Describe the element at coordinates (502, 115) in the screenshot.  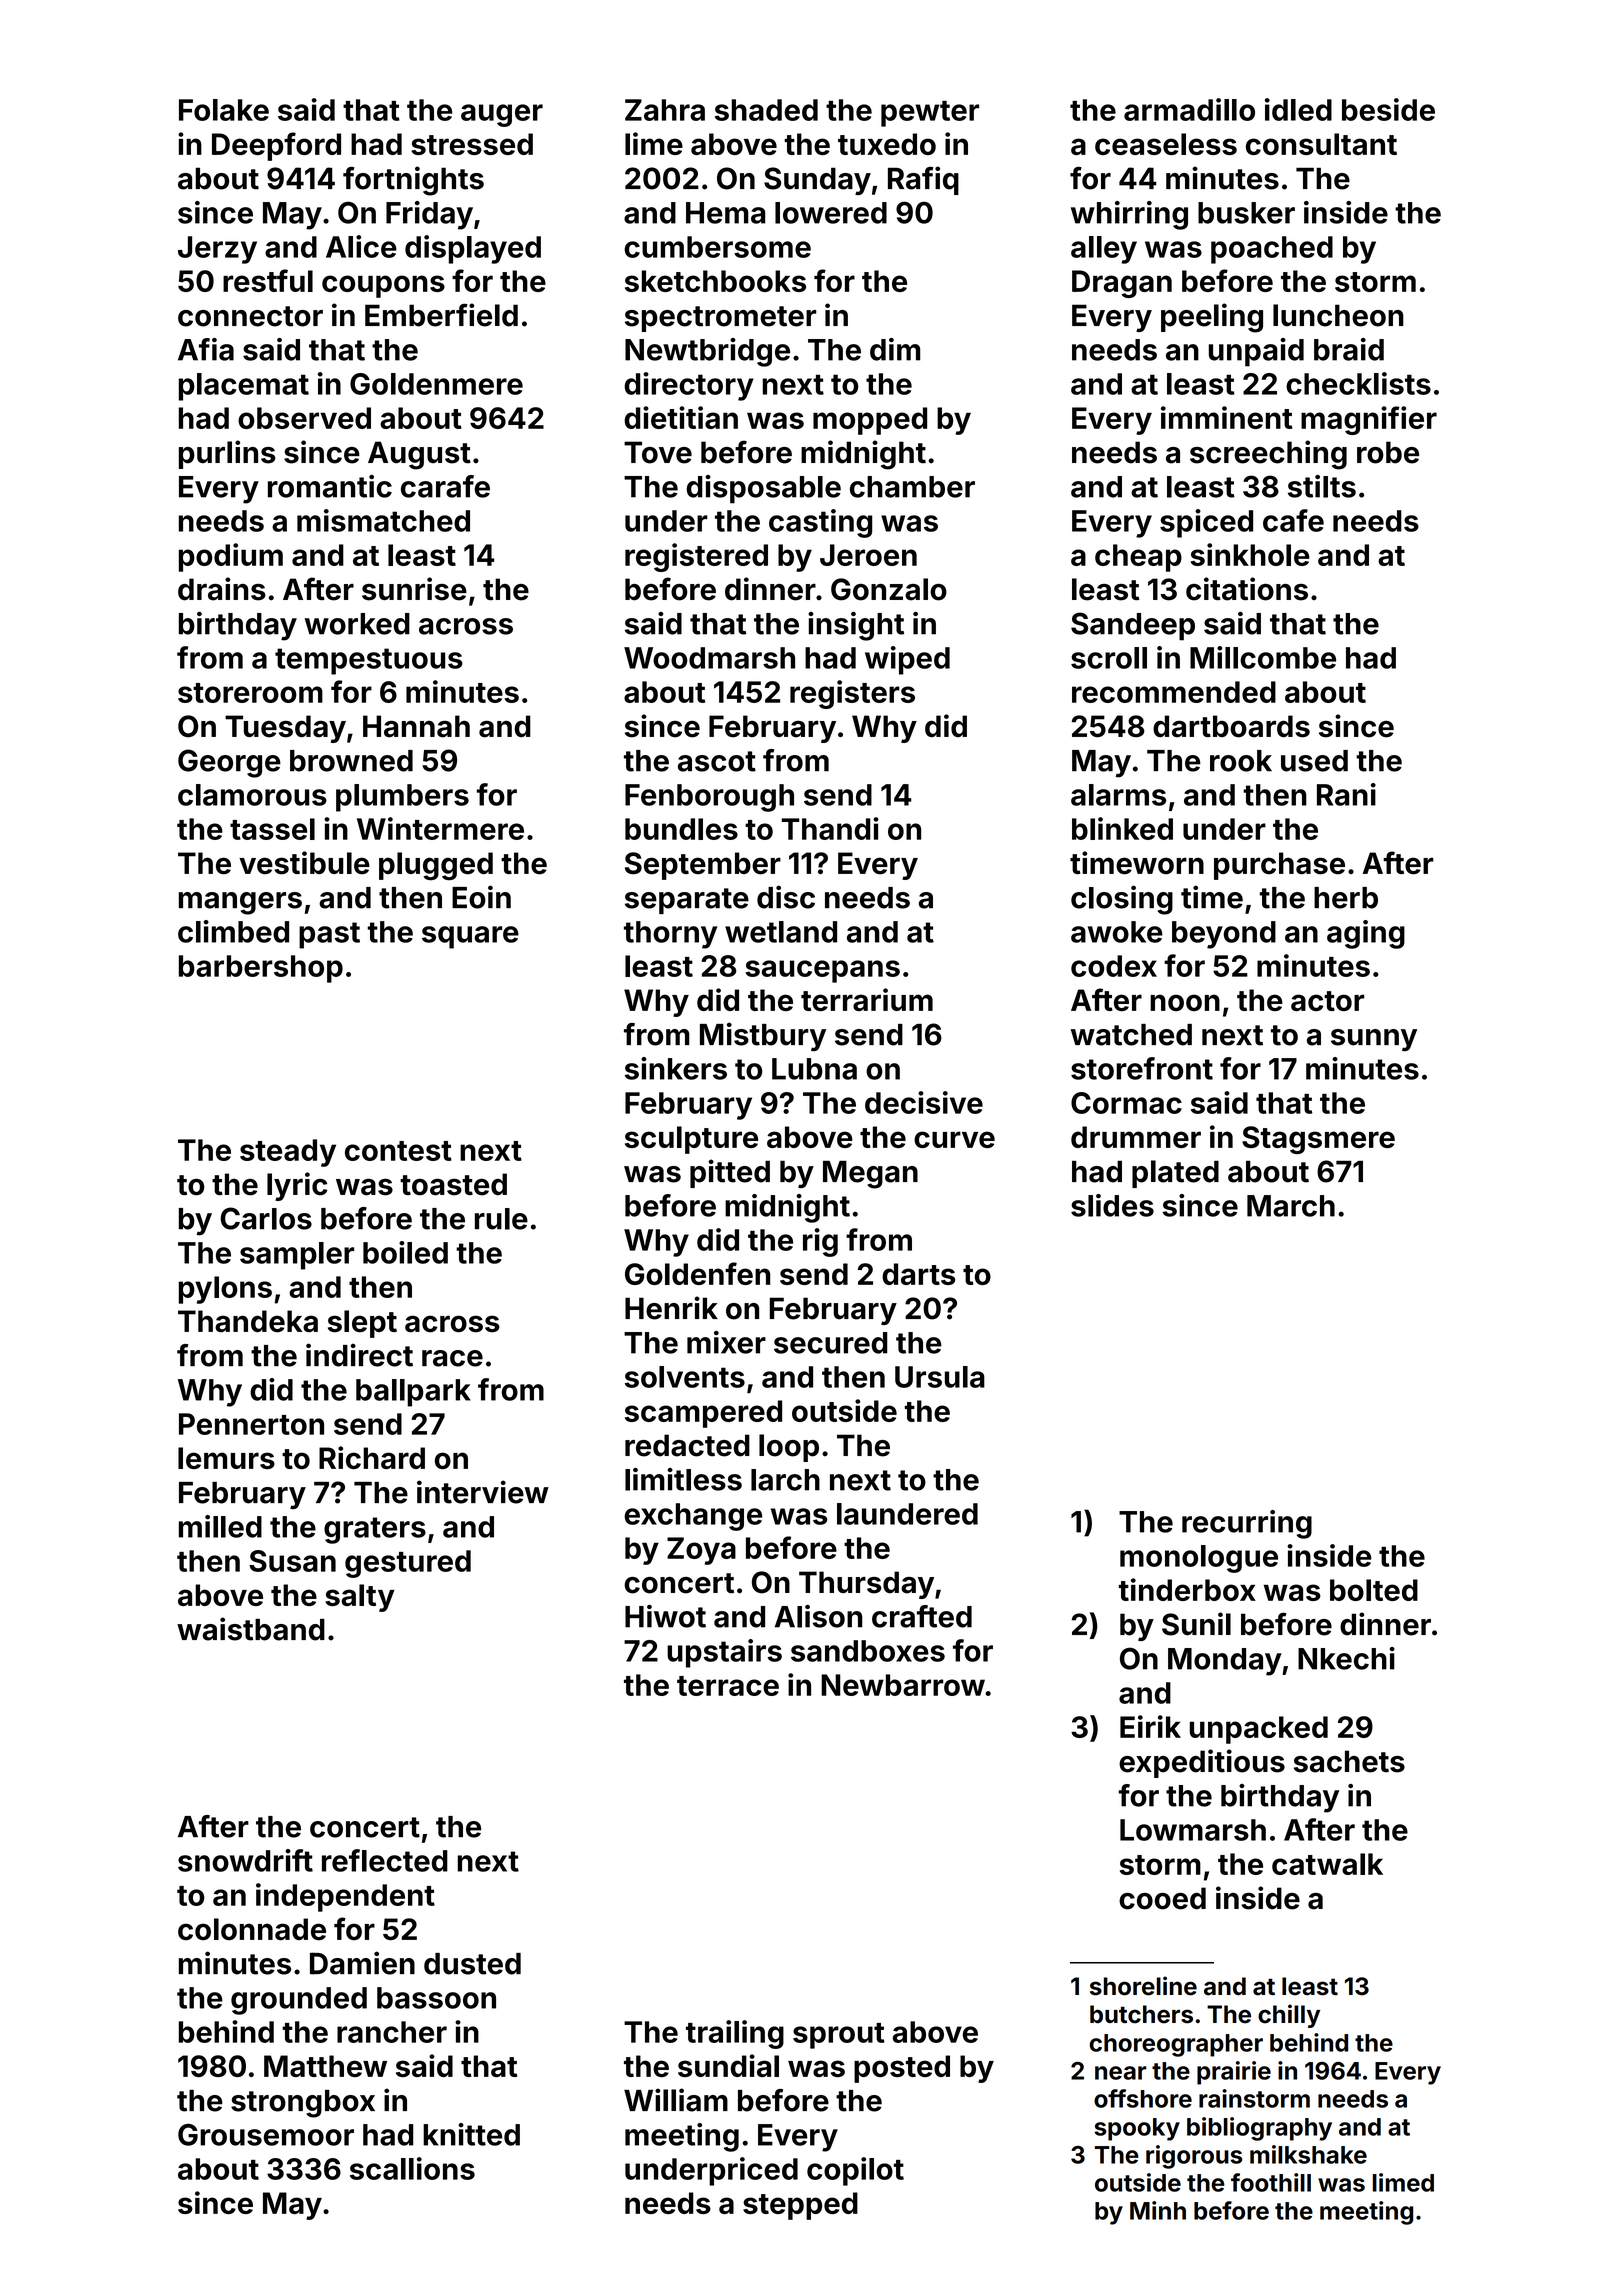
I see `auger` at that location.
